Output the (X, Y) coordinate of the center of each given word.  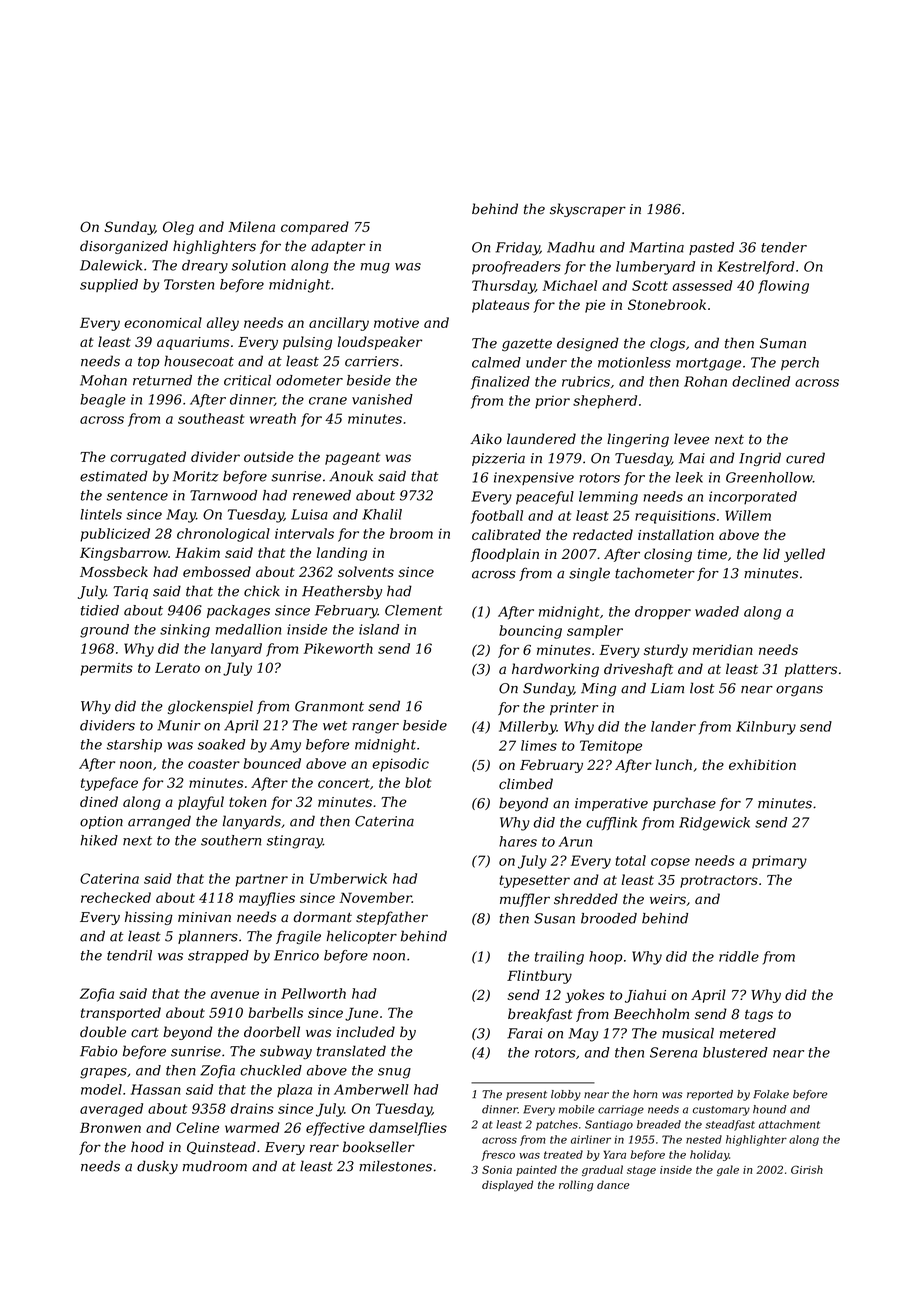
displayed (507, 1186)
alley (223, 324)
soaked (221, 744)
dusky (157, 1167)
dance (613, 1184)
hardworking (555, 670)
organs (799, 691)
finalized (500, 383)
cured (805, 458)
